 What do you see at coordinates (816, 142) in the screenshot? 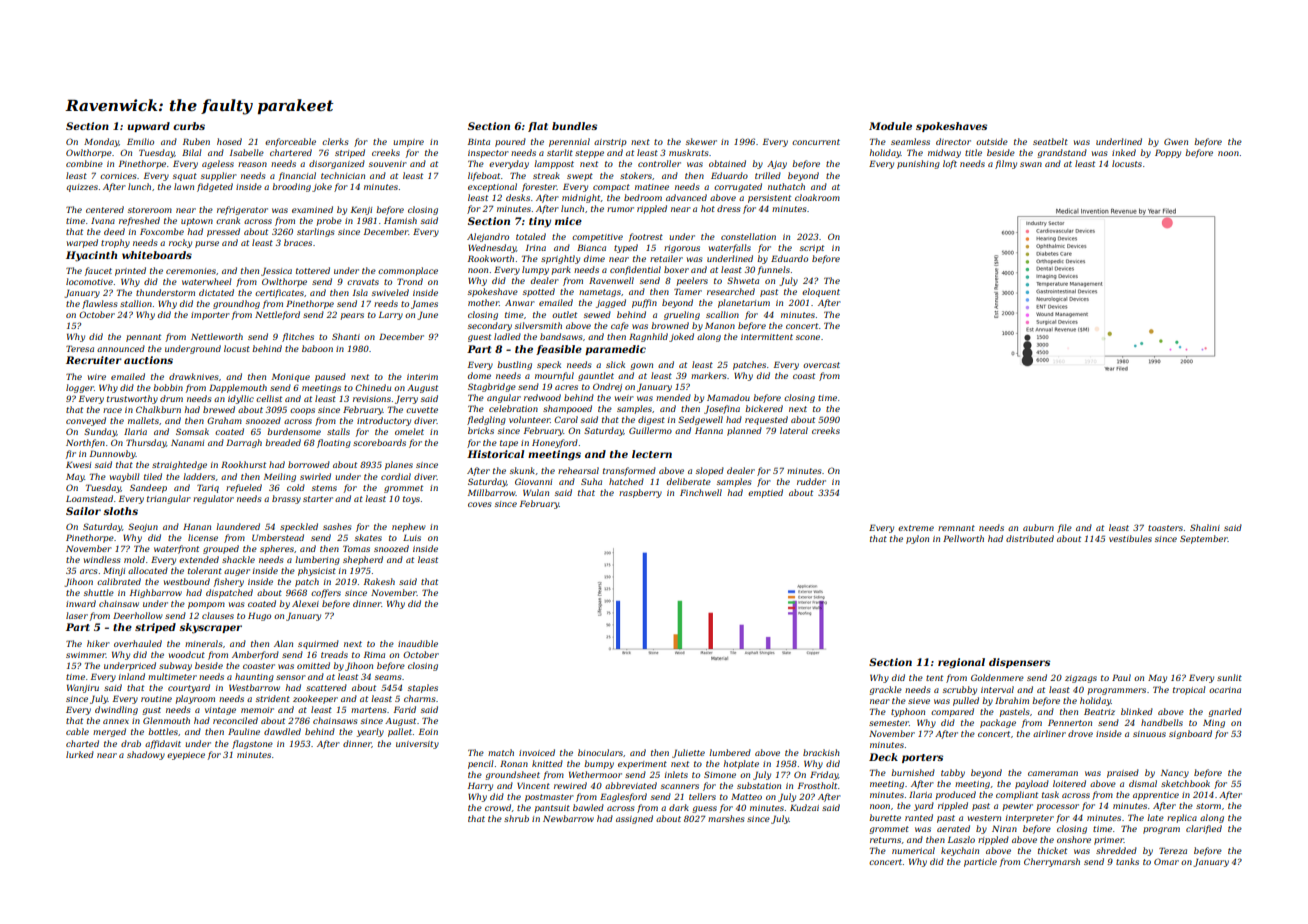
I see `concurrent` at bounding box center [816, 142].
